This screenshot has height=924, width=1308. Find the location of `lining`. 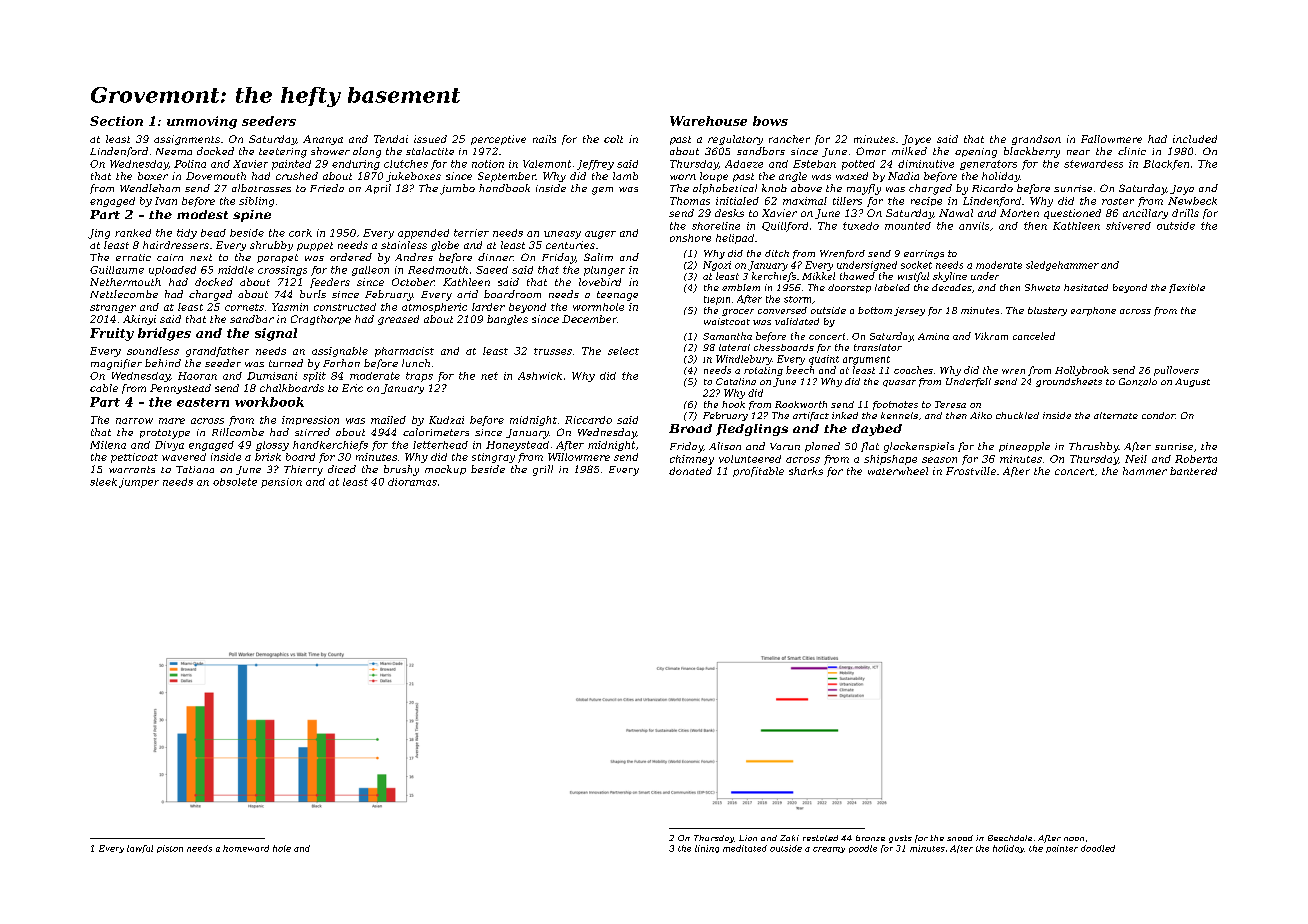

lining is located at coordinates (707, 849).
